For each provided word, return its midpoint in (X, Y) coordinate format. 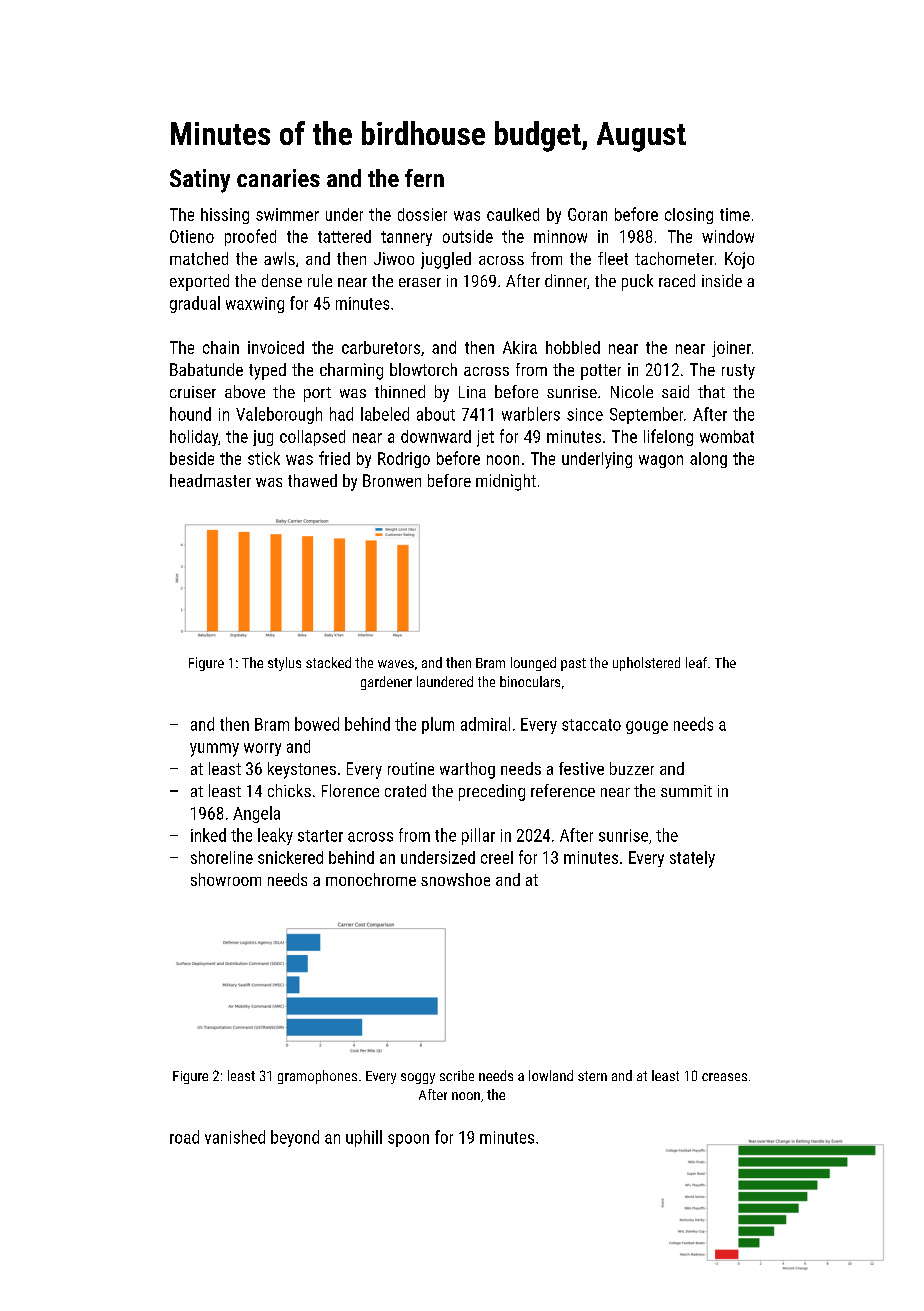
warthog (467, 770)
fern (424, 178)
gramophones (317, 1077)
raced (677, 280)
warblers (531, 414)
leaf (696, 662)
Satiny (200, 181)
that (711, 391)
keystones (302, 770)
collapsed (312, 438)
